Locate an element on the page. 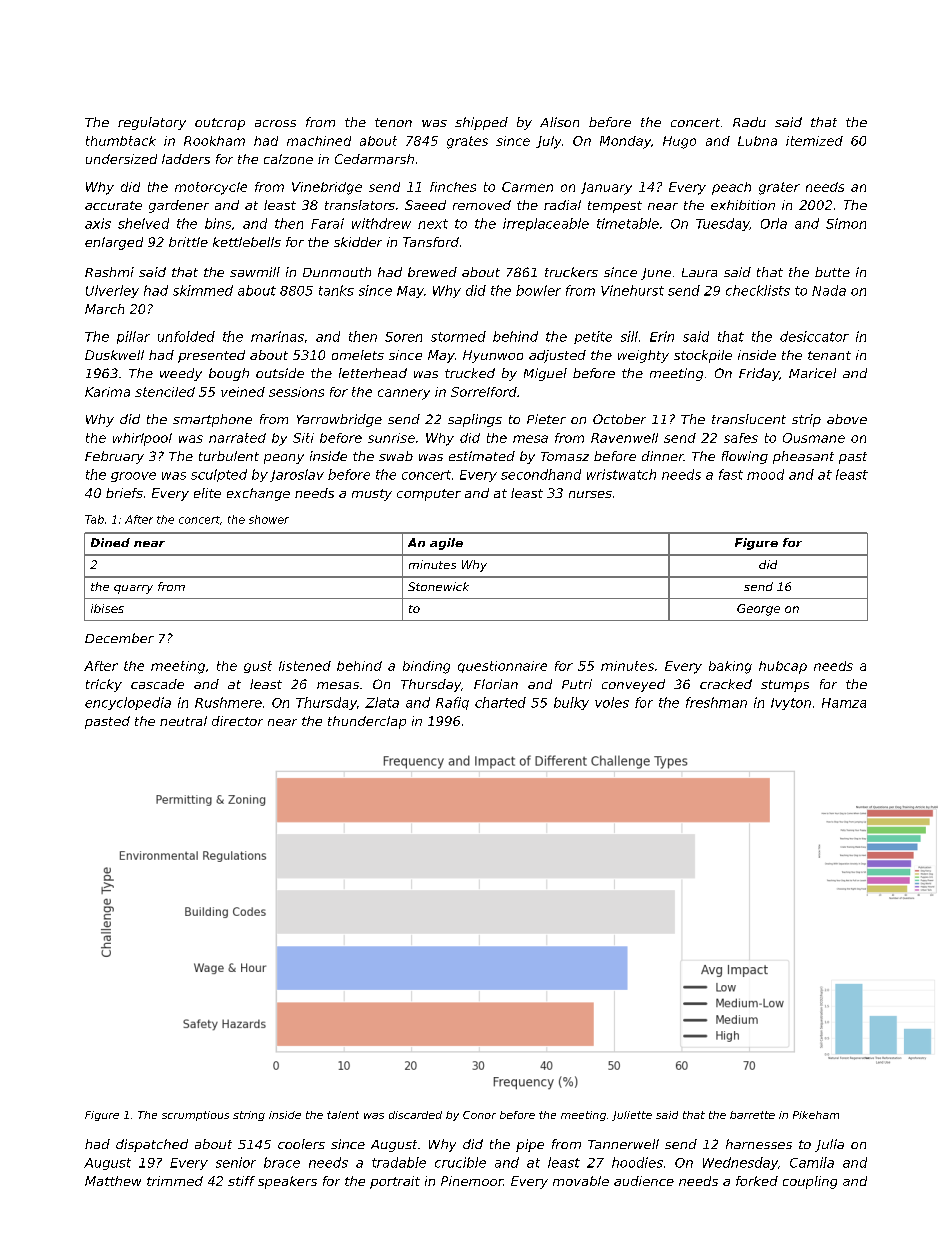  talent is located at coordinates (343, 1115).
